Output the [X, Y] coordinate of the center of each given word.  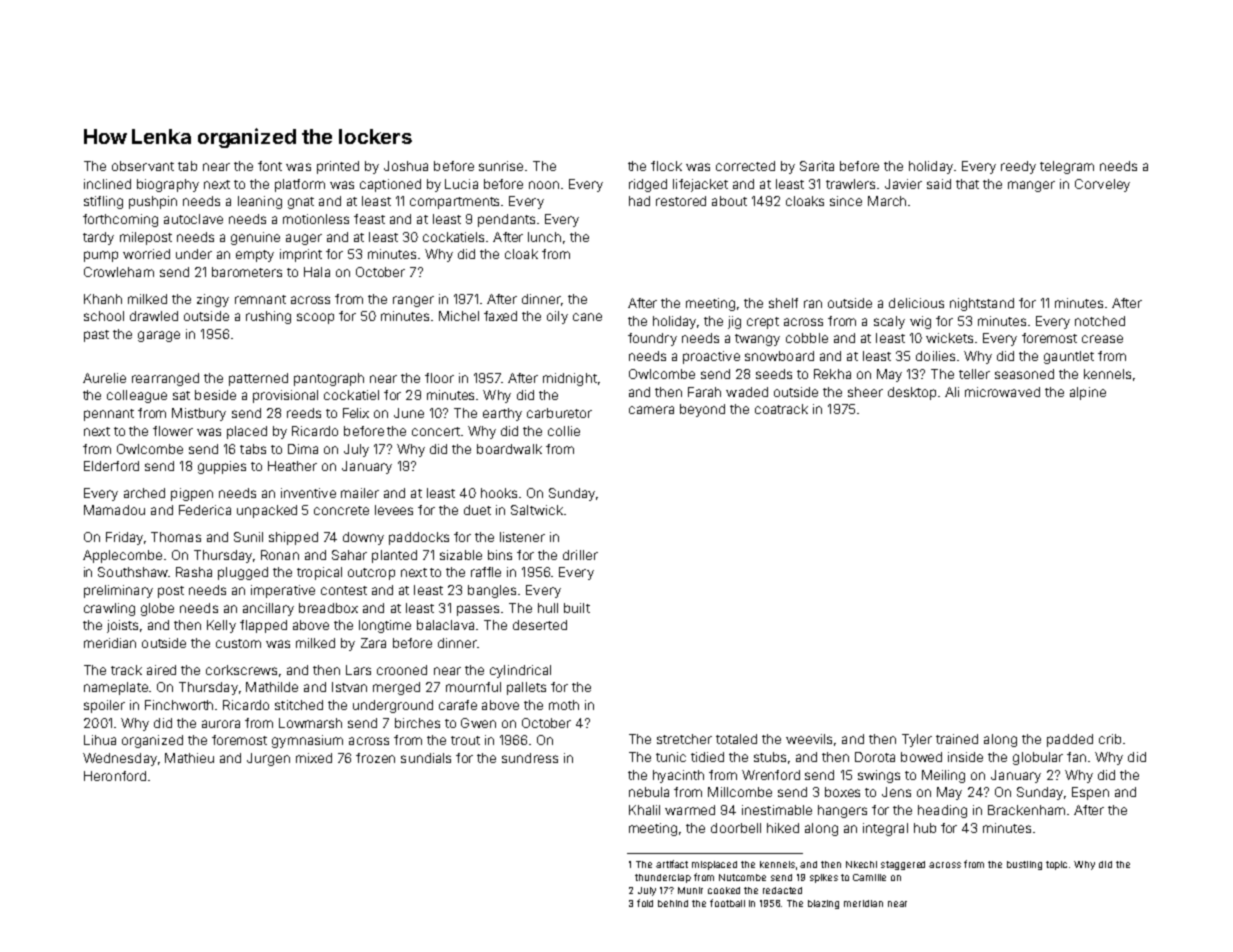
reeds [304, 413]
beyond [702, 410]
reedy [1018, 167]
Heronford [115, 776]
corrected [745, 166]
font [270, 166]
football [727, 903]
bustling [1024, 865]
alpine [1088, 393]
